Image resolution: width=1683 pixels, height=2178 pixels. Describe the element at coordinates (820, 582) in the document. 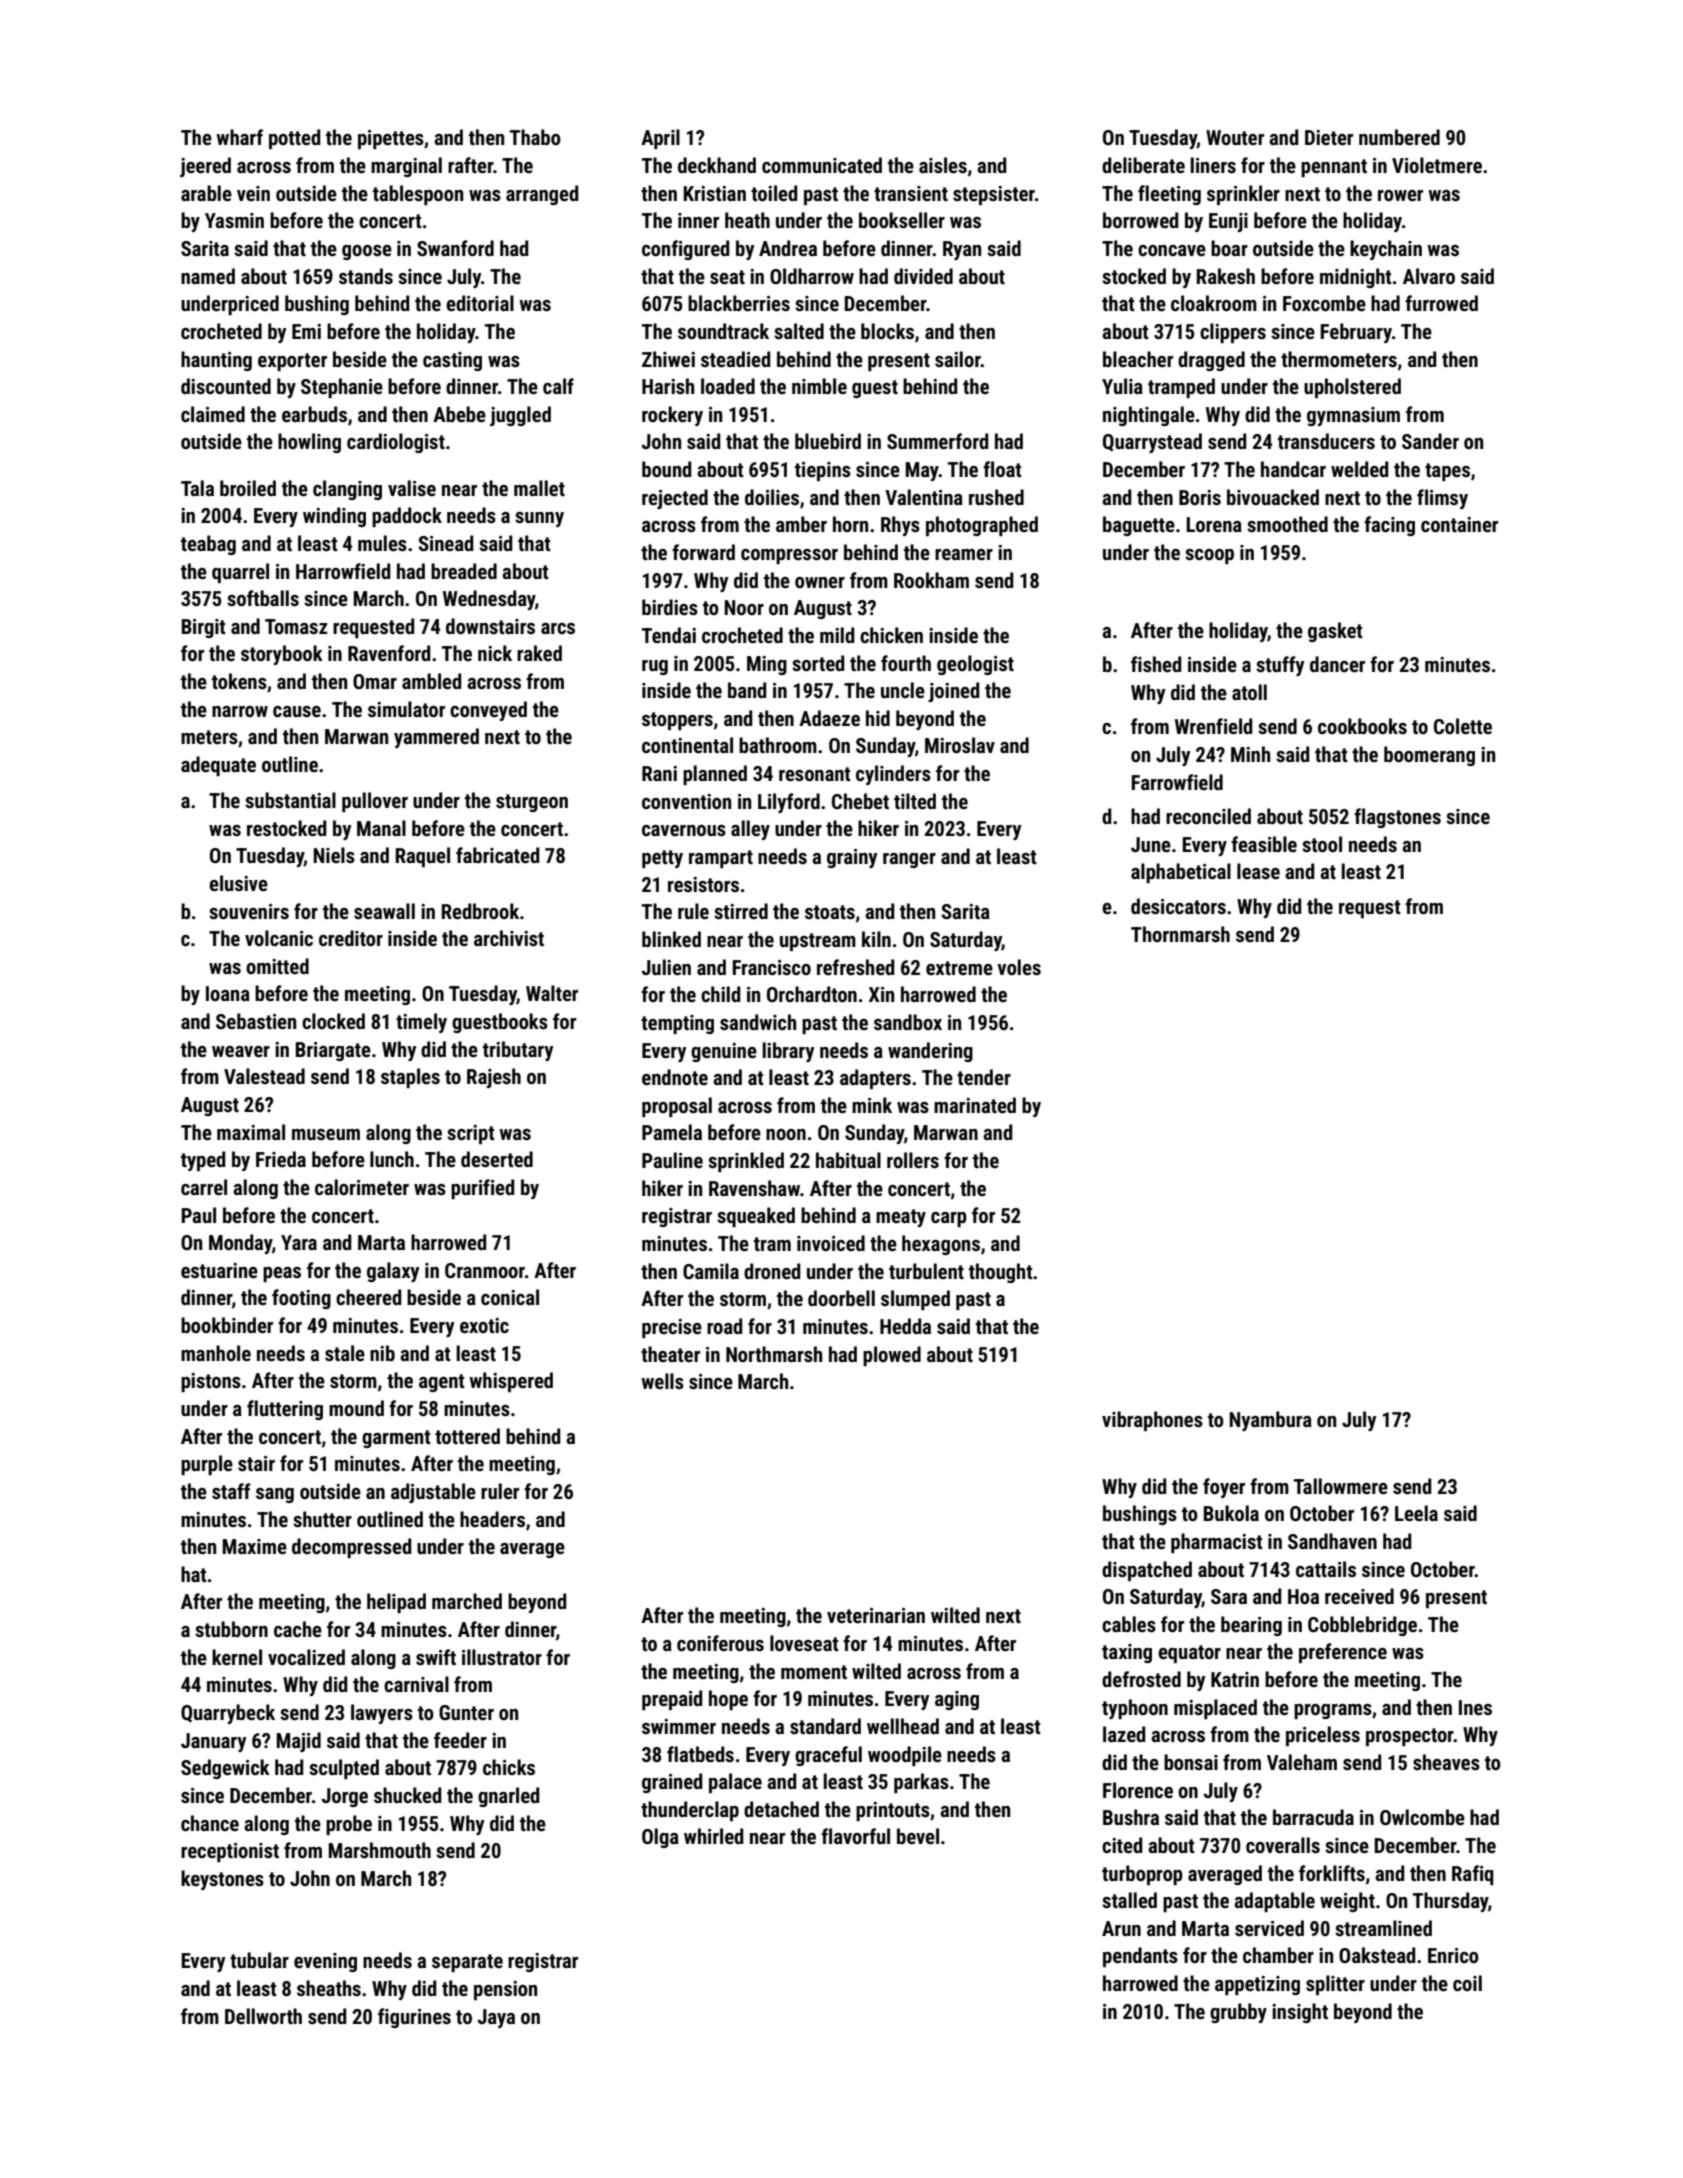

I see `owner` at that location.
